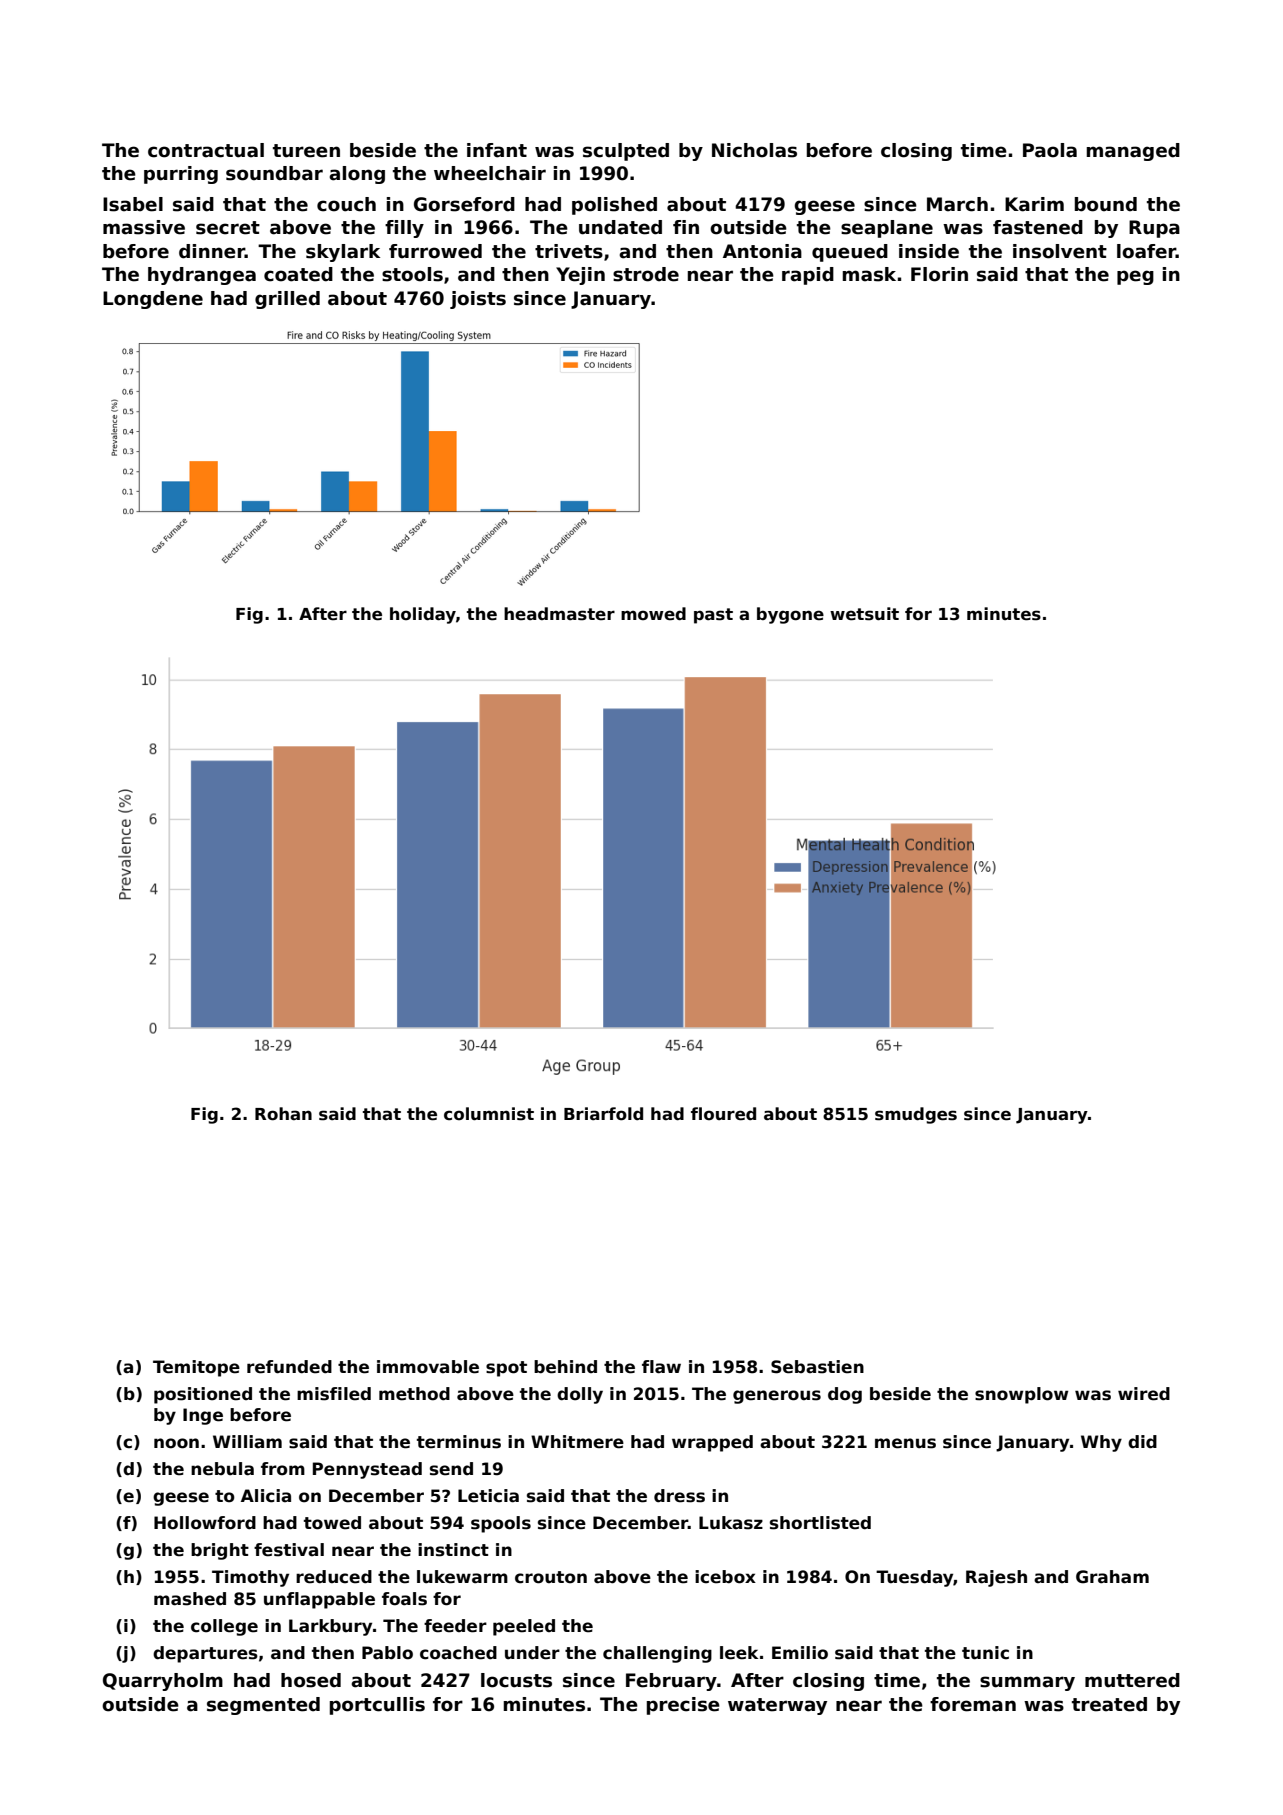  Describe the element at coordinates (916, 1115) in the image. I see `smudges` at that location.
